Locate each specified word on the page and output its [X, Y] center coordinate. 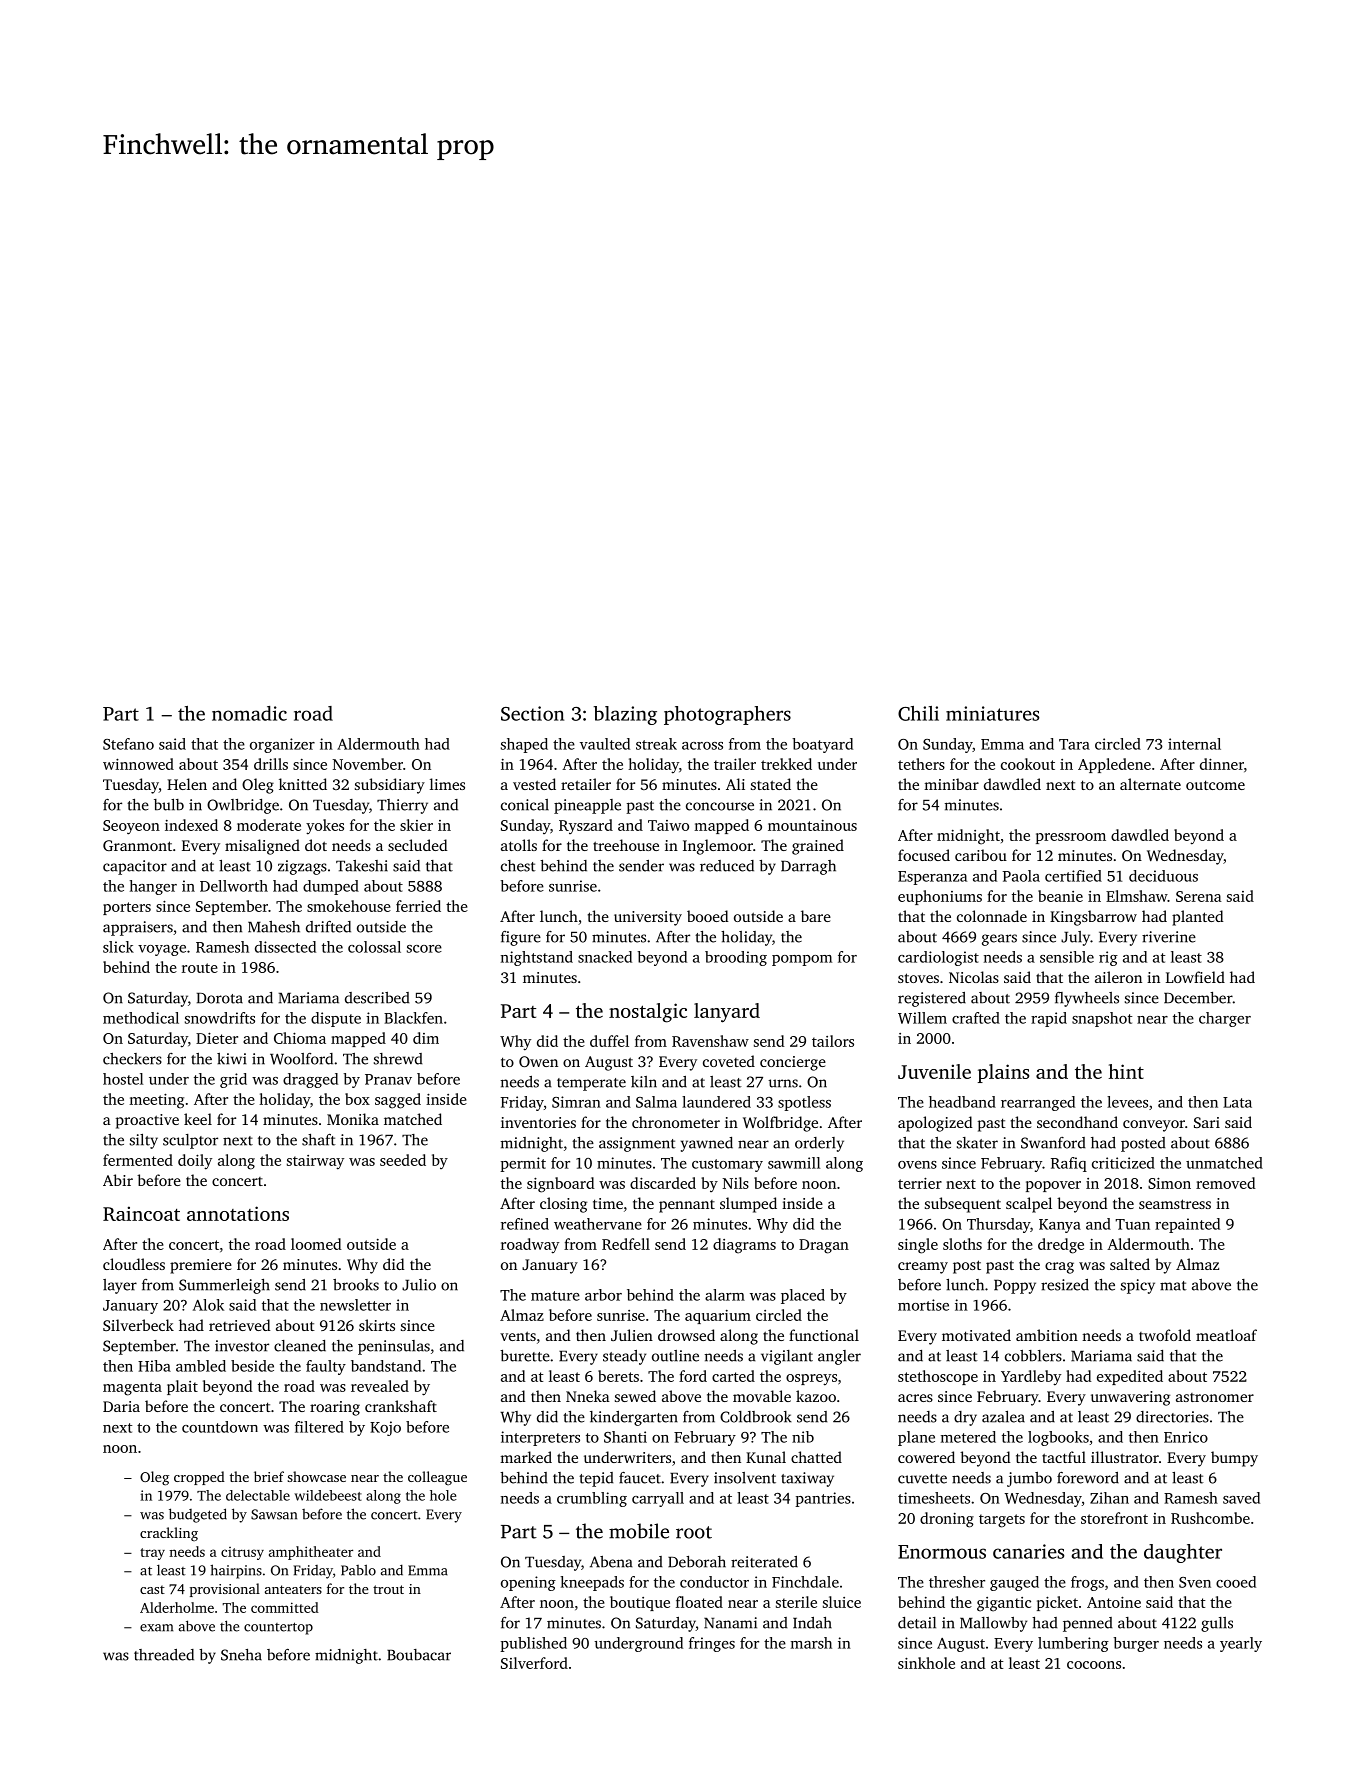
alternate [1150, 784]
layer [120, 1286]
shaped [524, 745]
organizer [282, 745]
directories [1172, 1417]
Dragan [824, 1246]
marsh [811, 1643]
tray [152, 1554]
